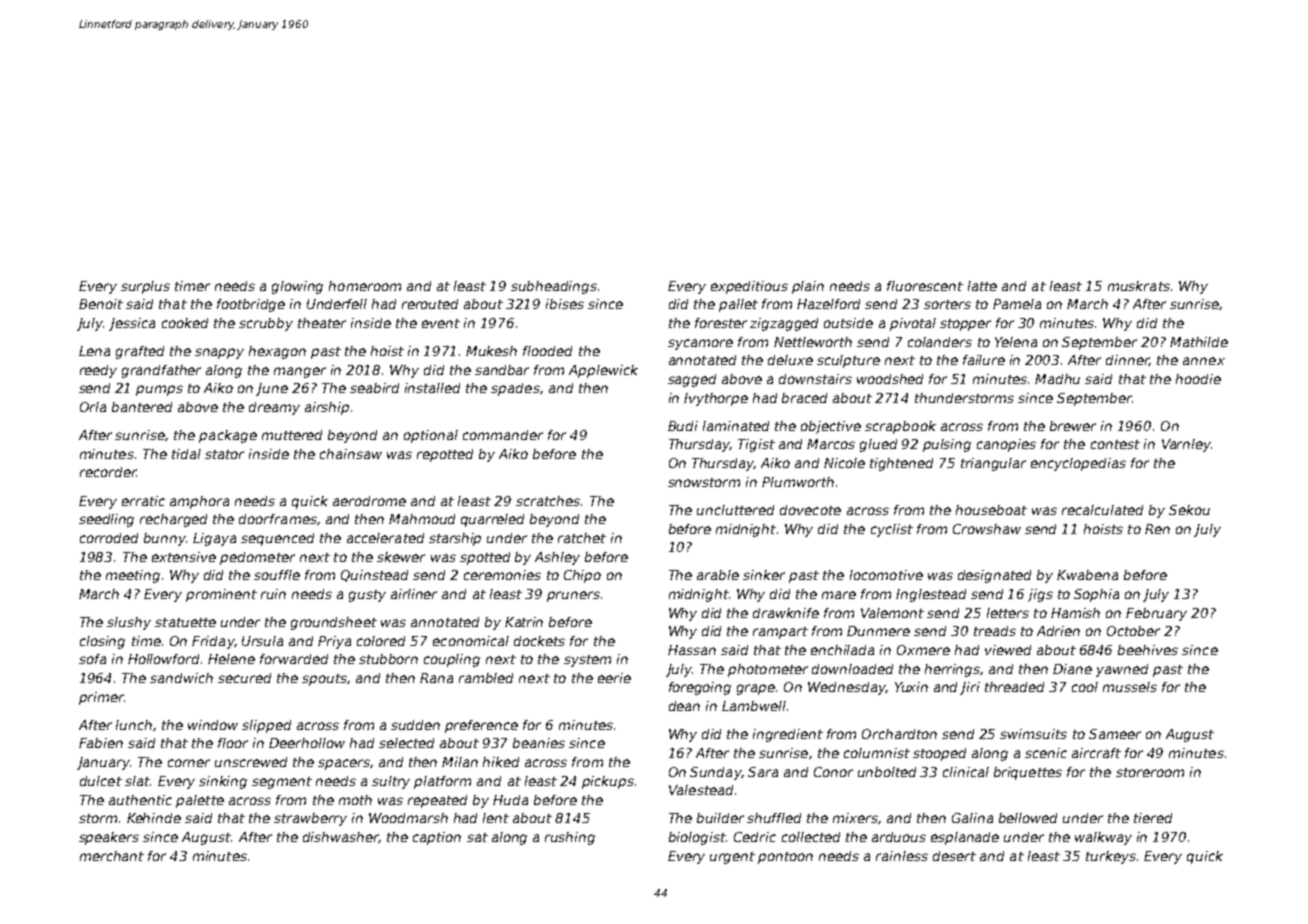  Describe the element at coordinates (614, 678) in the document. I see `eerie` at that location.
